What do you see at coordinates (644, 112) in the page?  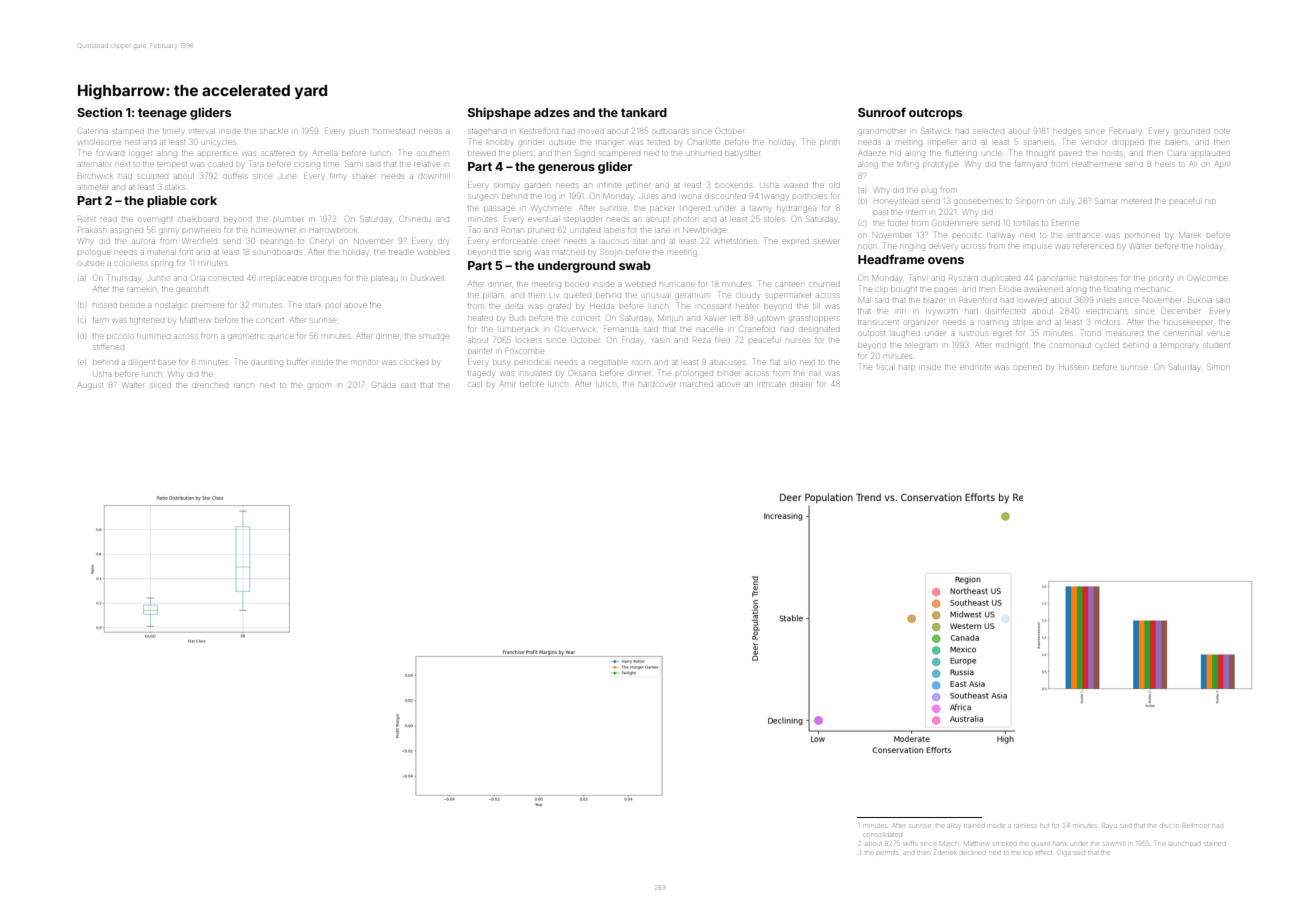 I see `tankard` at bounding box center [644, 112].
